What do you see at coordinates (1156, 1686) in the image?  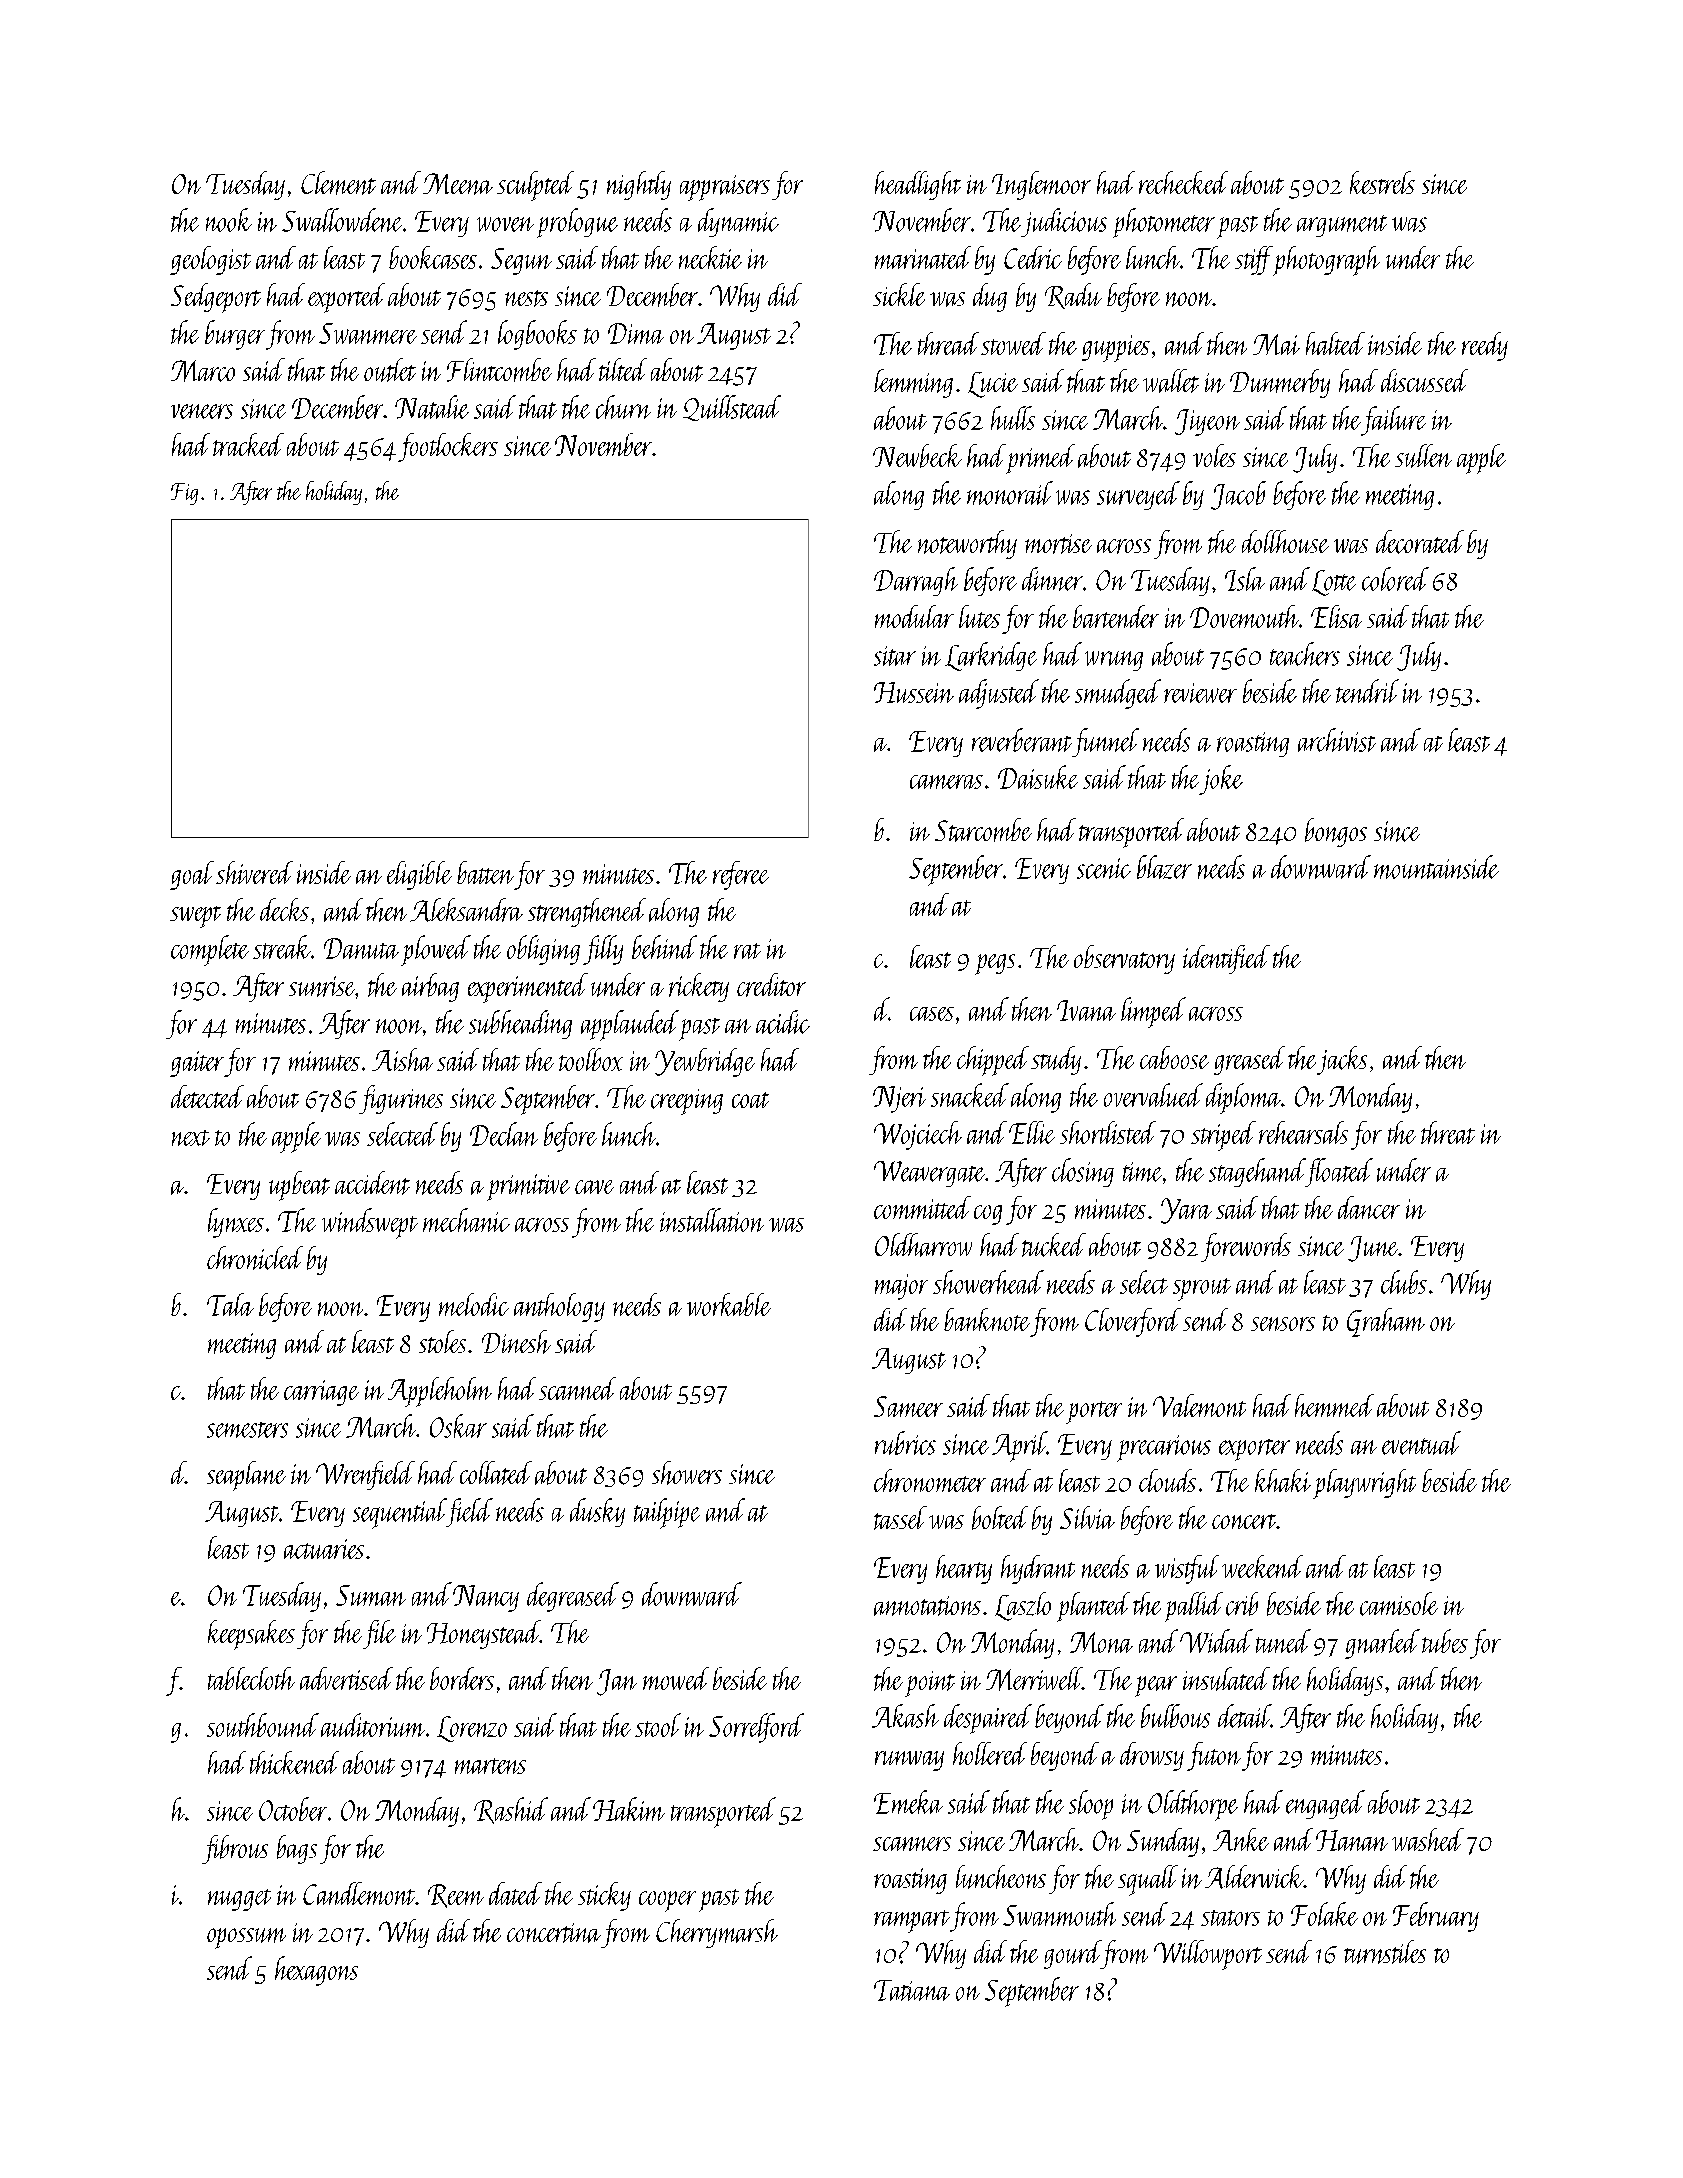 I see `pear` at bounding box center [1156, 1686].
